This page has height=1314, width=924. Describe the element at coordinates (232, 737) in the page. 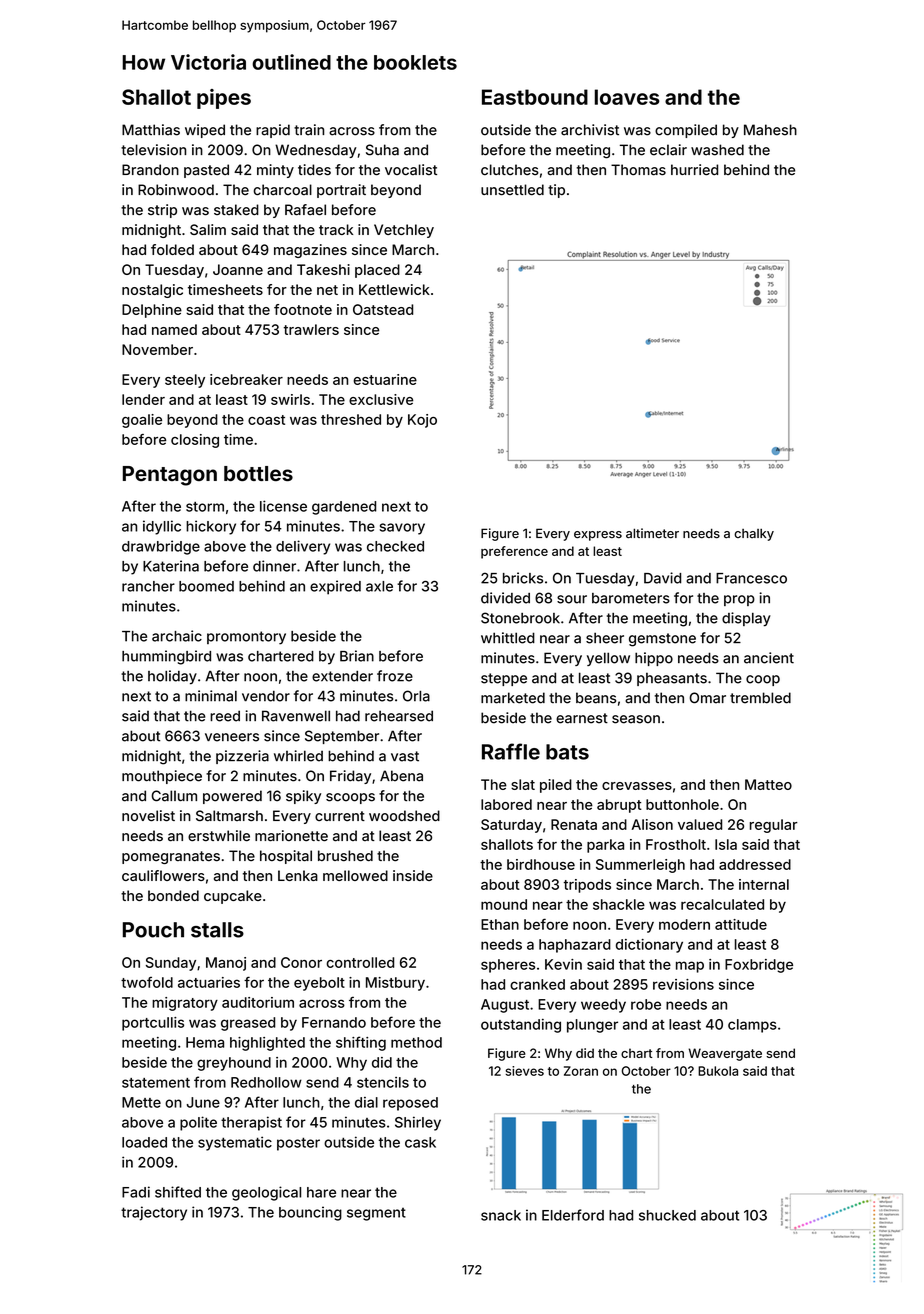

I see `veneers` at that location.
